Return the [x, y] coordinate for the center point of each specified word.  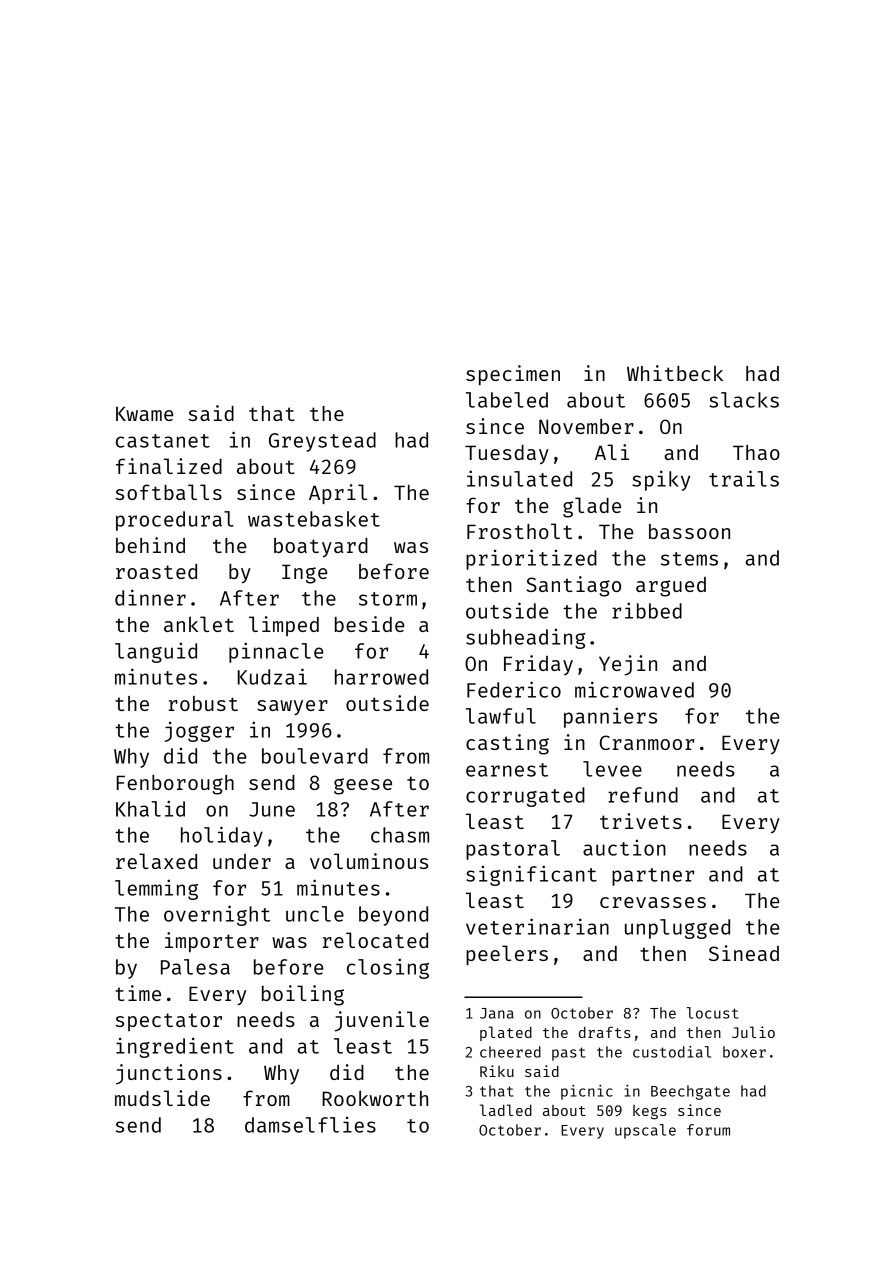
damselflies [310, 1125]
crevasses [653, 902]
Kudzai [272, 676]
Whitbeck [675, 373]
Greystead [322, 442]
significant [531, 875]
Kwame [145, 413]
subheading [525, 639]
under [242, 861]
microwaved [634, 689]
